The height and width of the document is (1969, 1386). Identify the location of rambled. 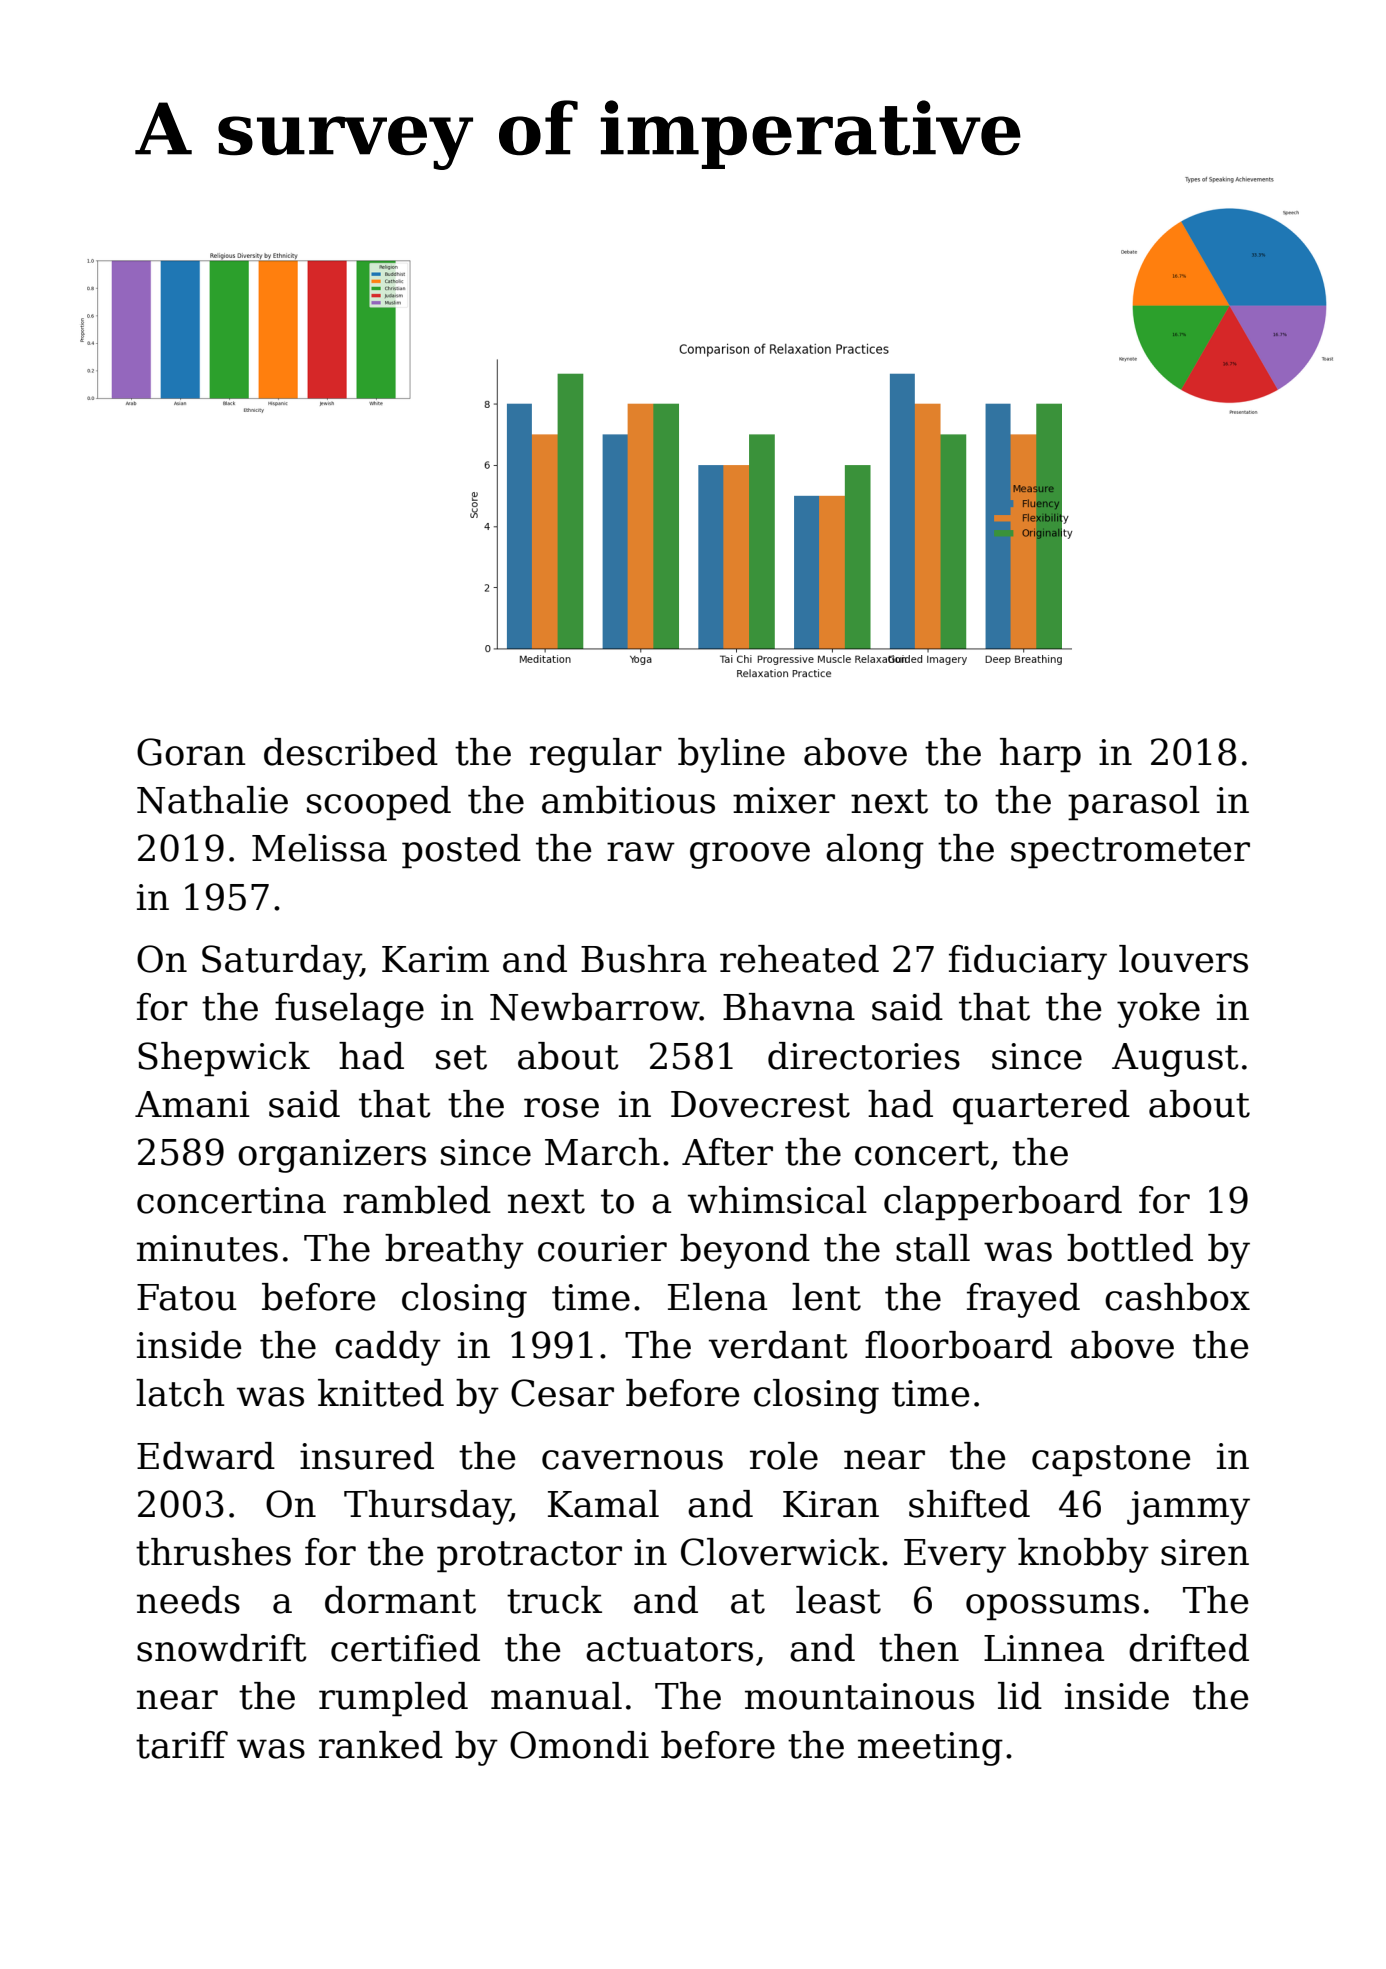
(417, 1200).
